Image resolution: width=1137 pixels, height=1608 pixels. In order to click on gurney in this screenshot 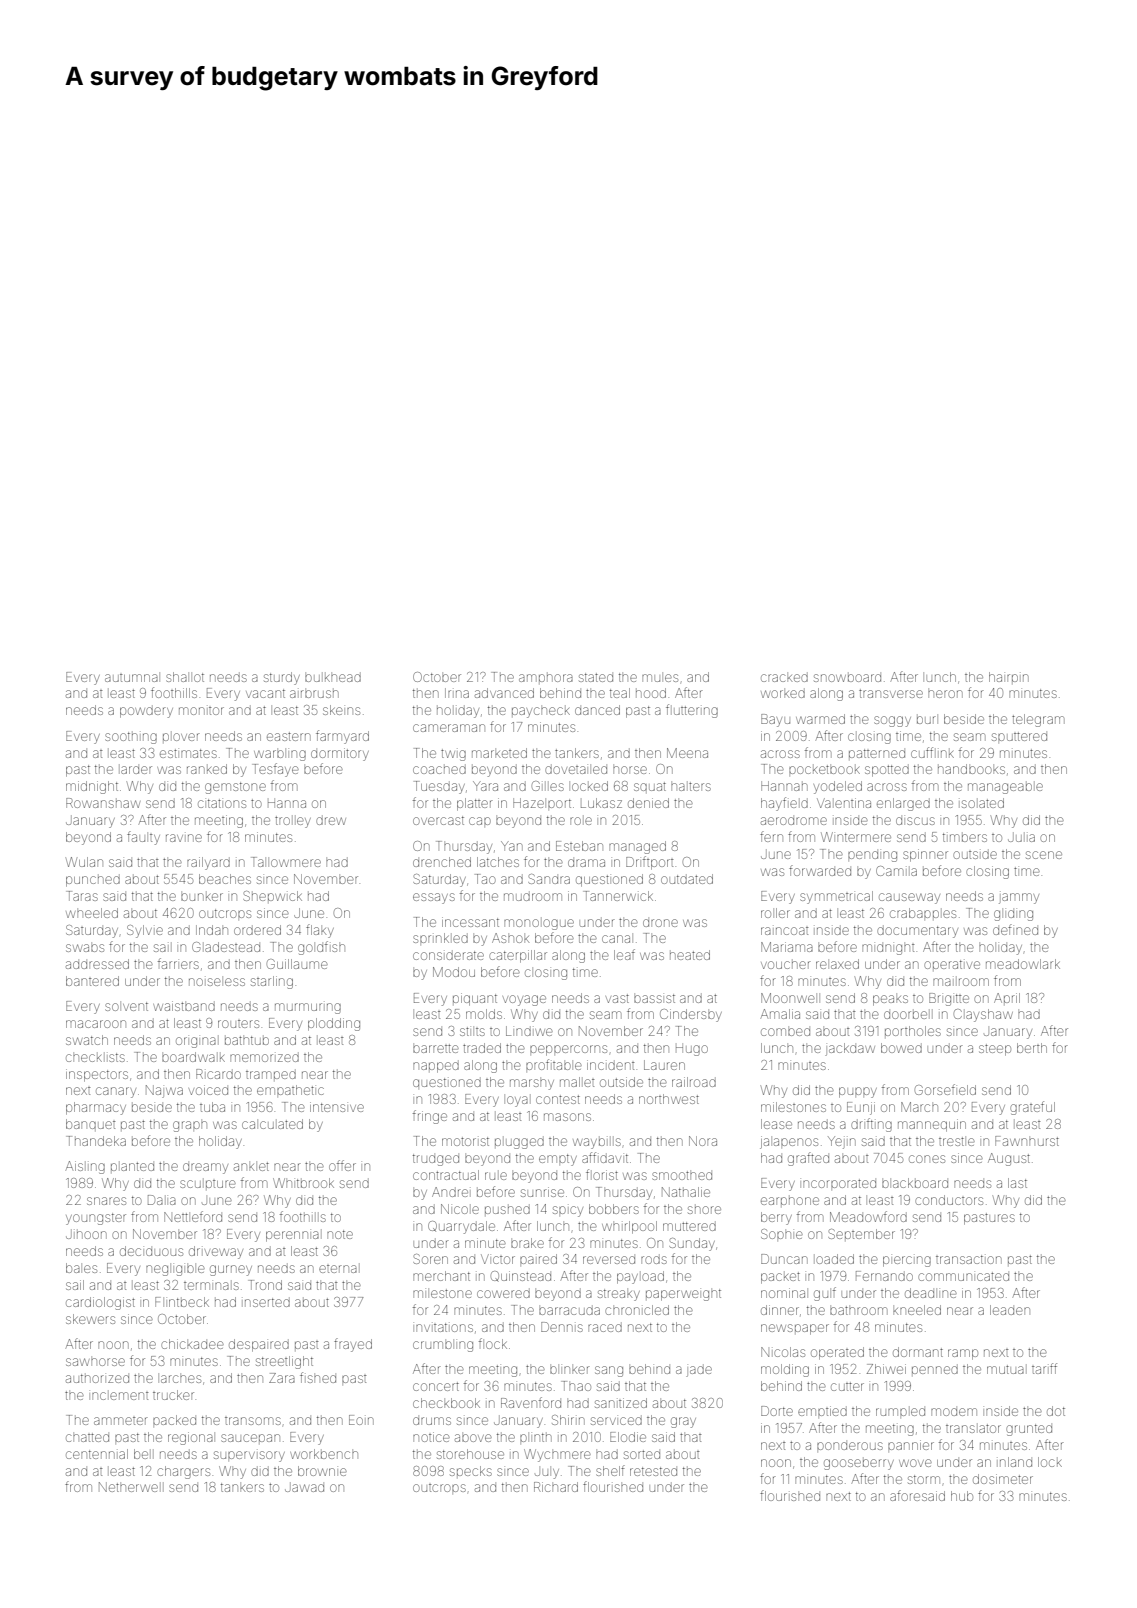, I will do `click(231, 1270)`.
